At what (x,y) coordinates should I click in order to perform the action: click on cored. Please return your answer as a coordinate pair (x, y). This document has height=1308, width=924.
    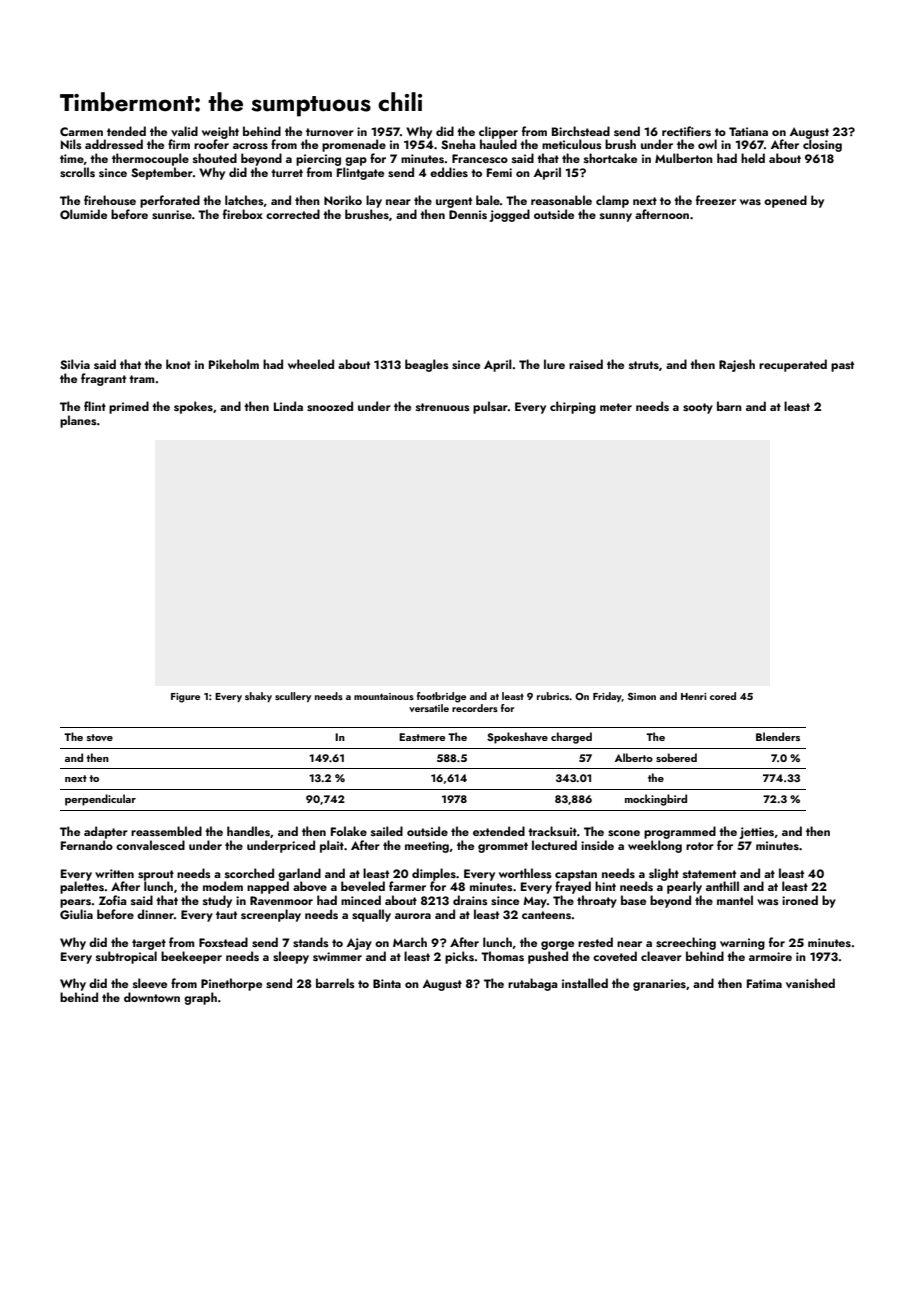
    Looking at the image, I should click on (723, 696).
